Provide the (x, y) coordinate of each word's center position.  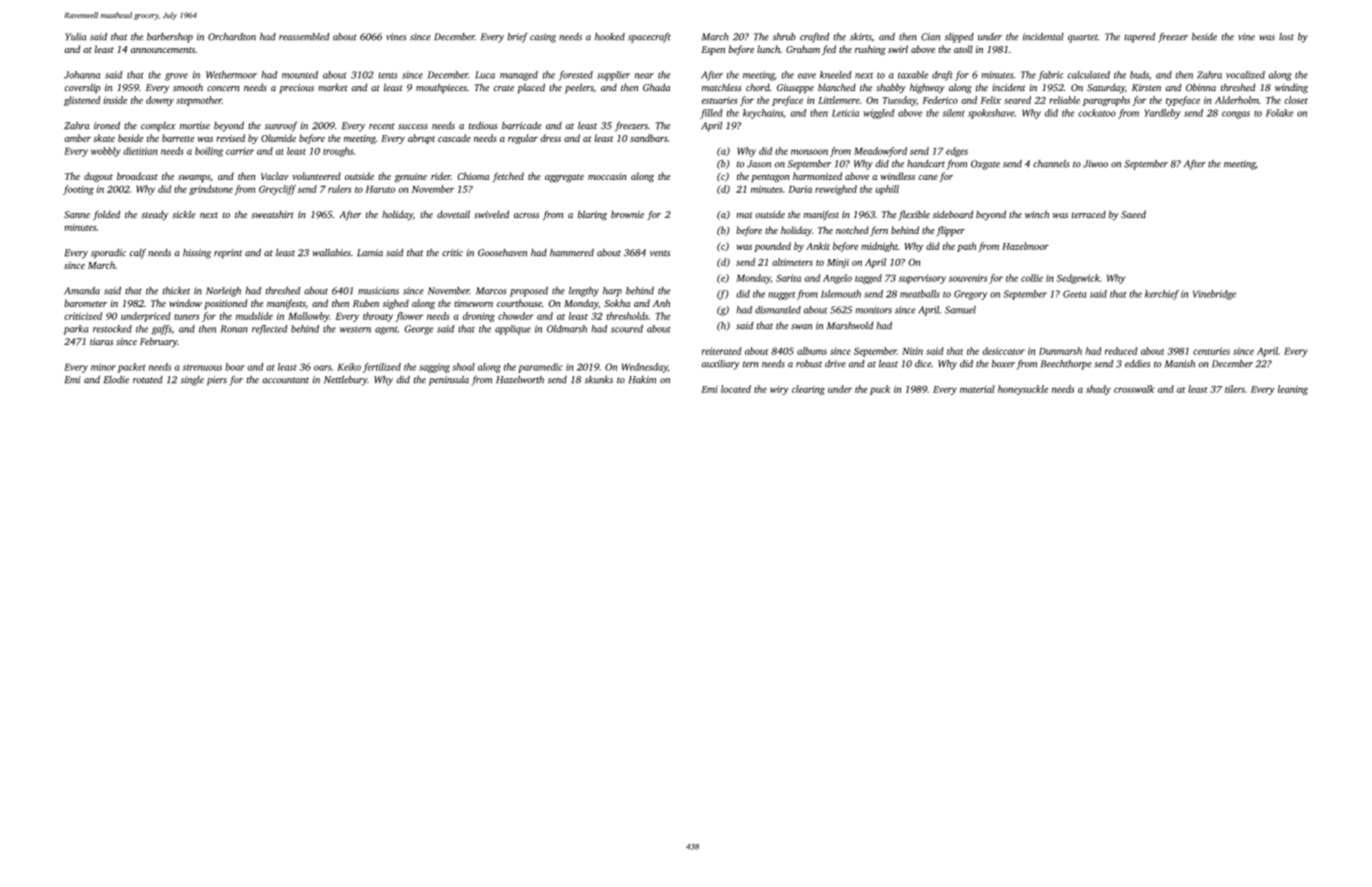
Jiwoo (1095, 164)
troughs (338, 152)
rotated (148, 380)
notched (852, 230)
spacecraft (649, 38)
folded (106, 215)
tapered (1139, 38)
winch (1037, 215)
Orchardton (232, 37)
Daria (800, 189)
